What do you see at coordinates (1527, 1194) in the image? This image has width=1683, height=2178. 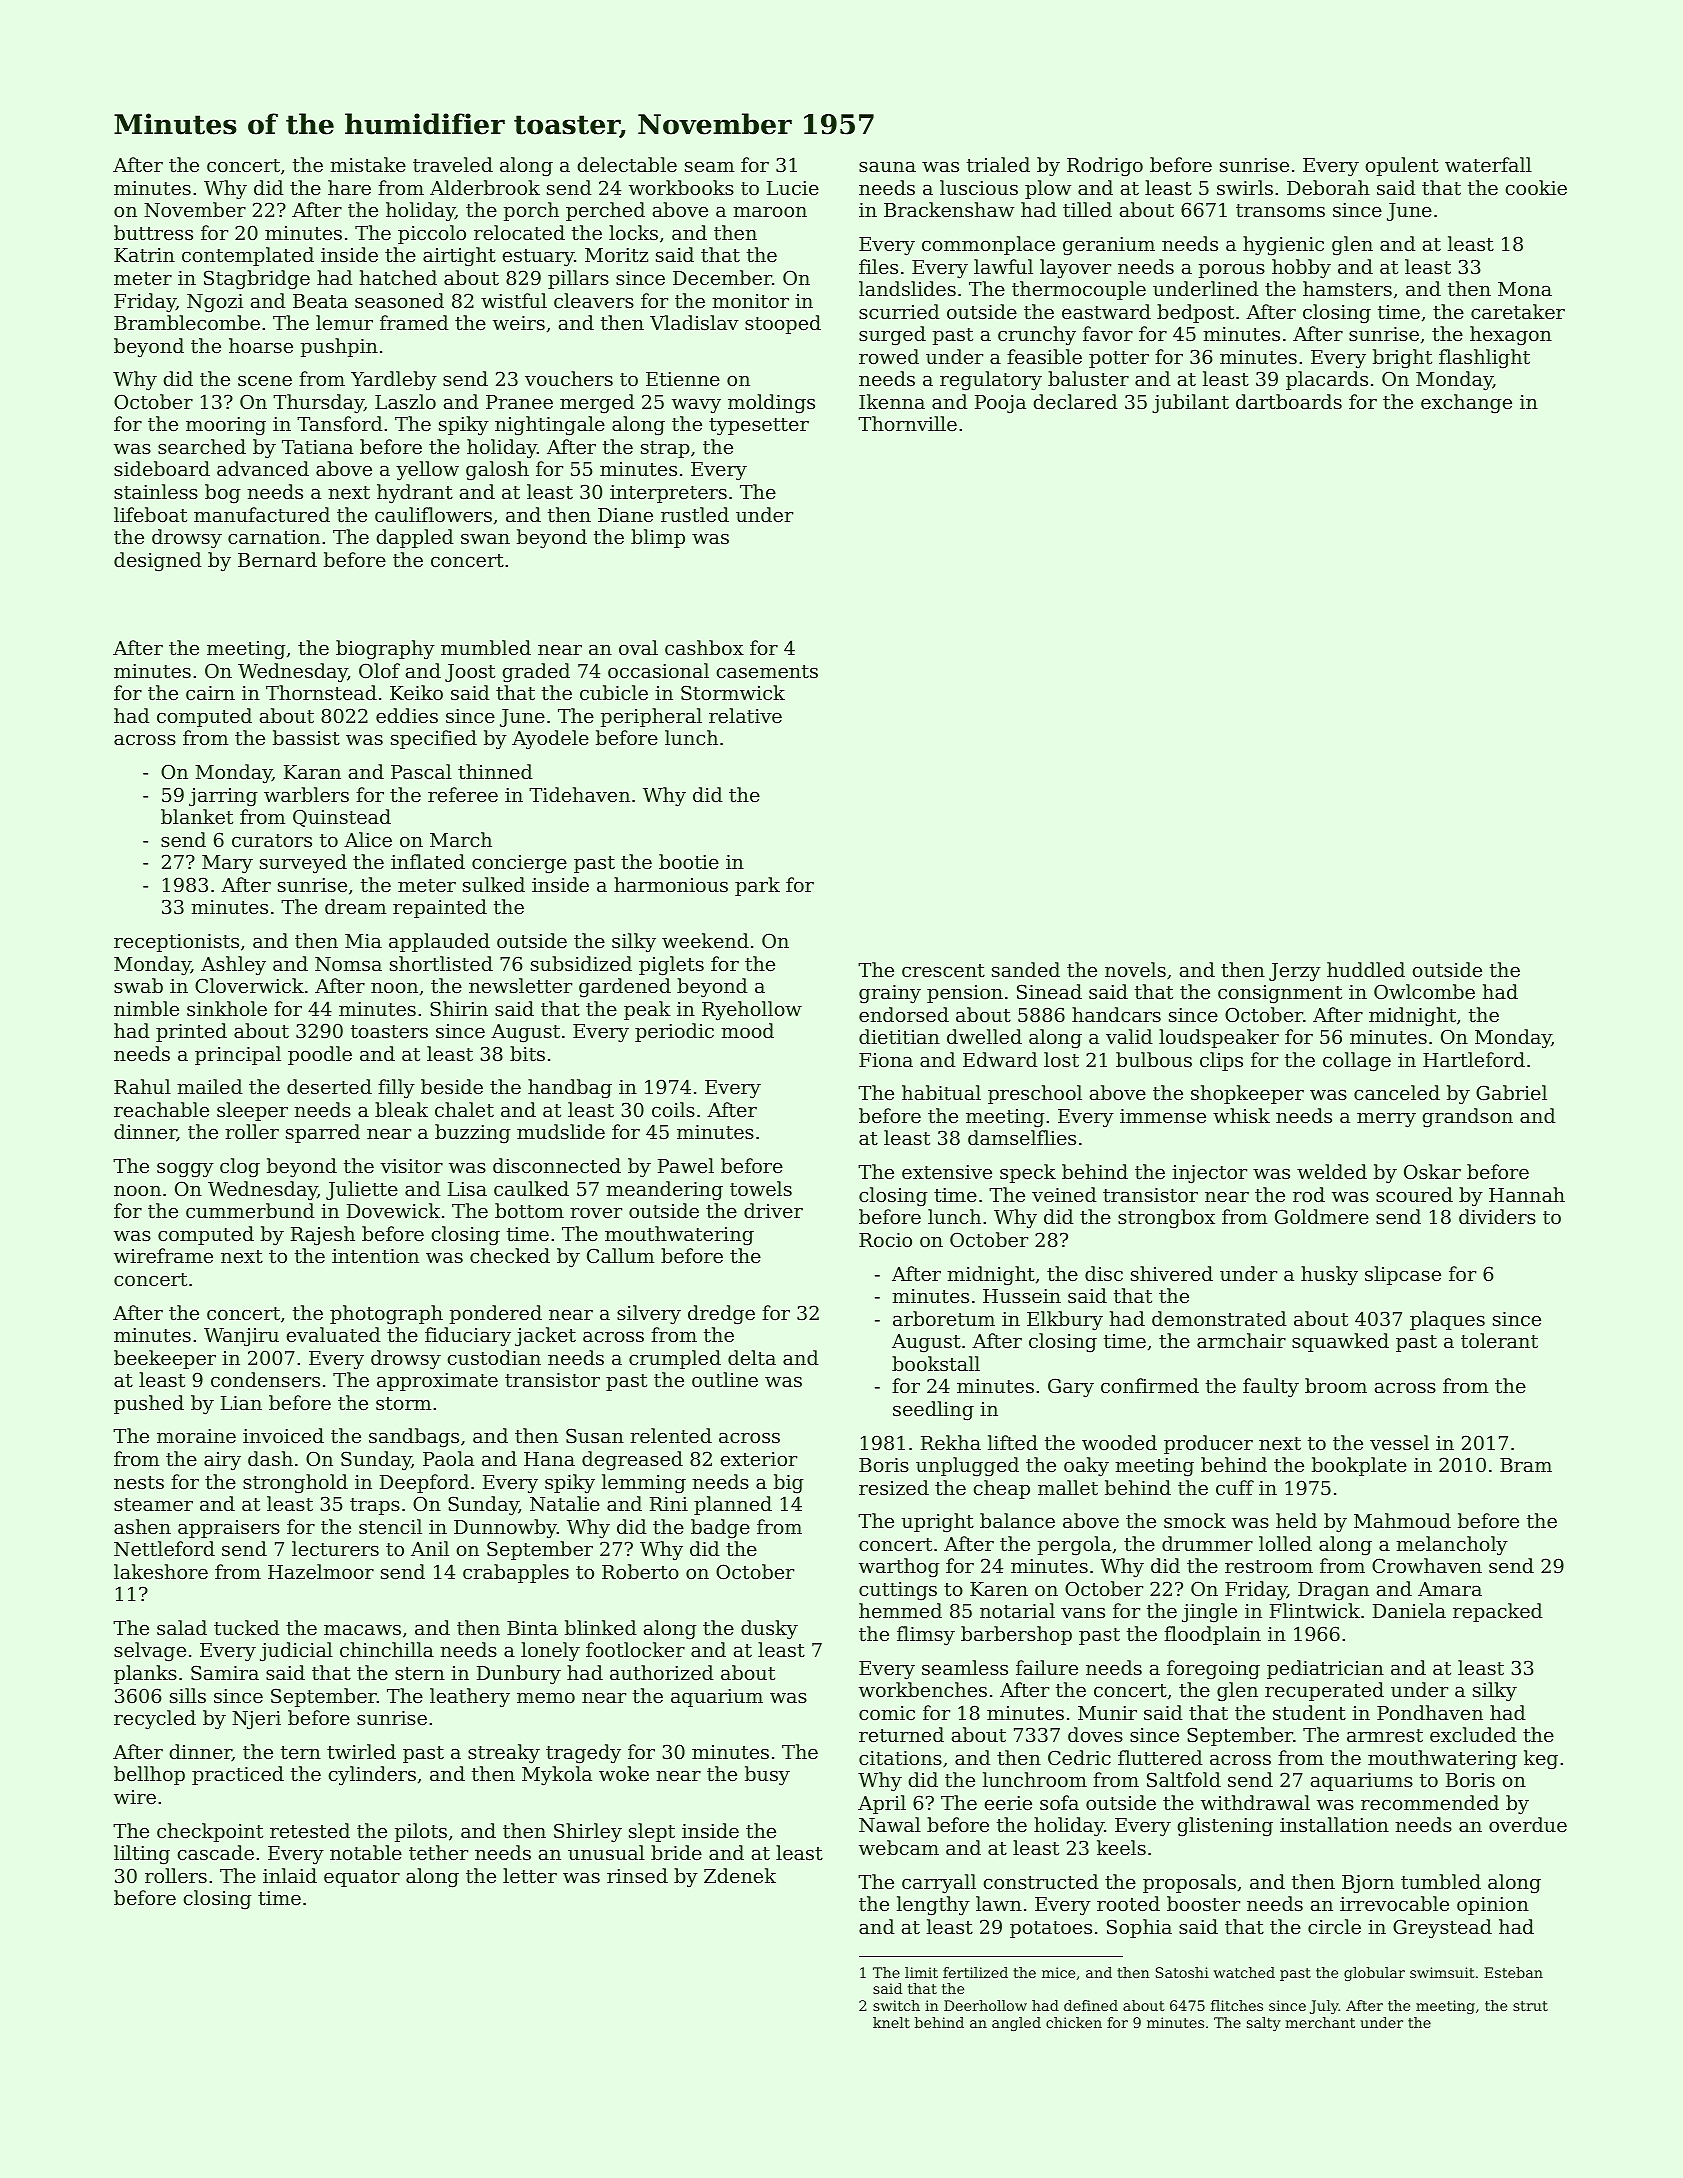 I see `Hannah` at bounding box center [1527, 1194].
